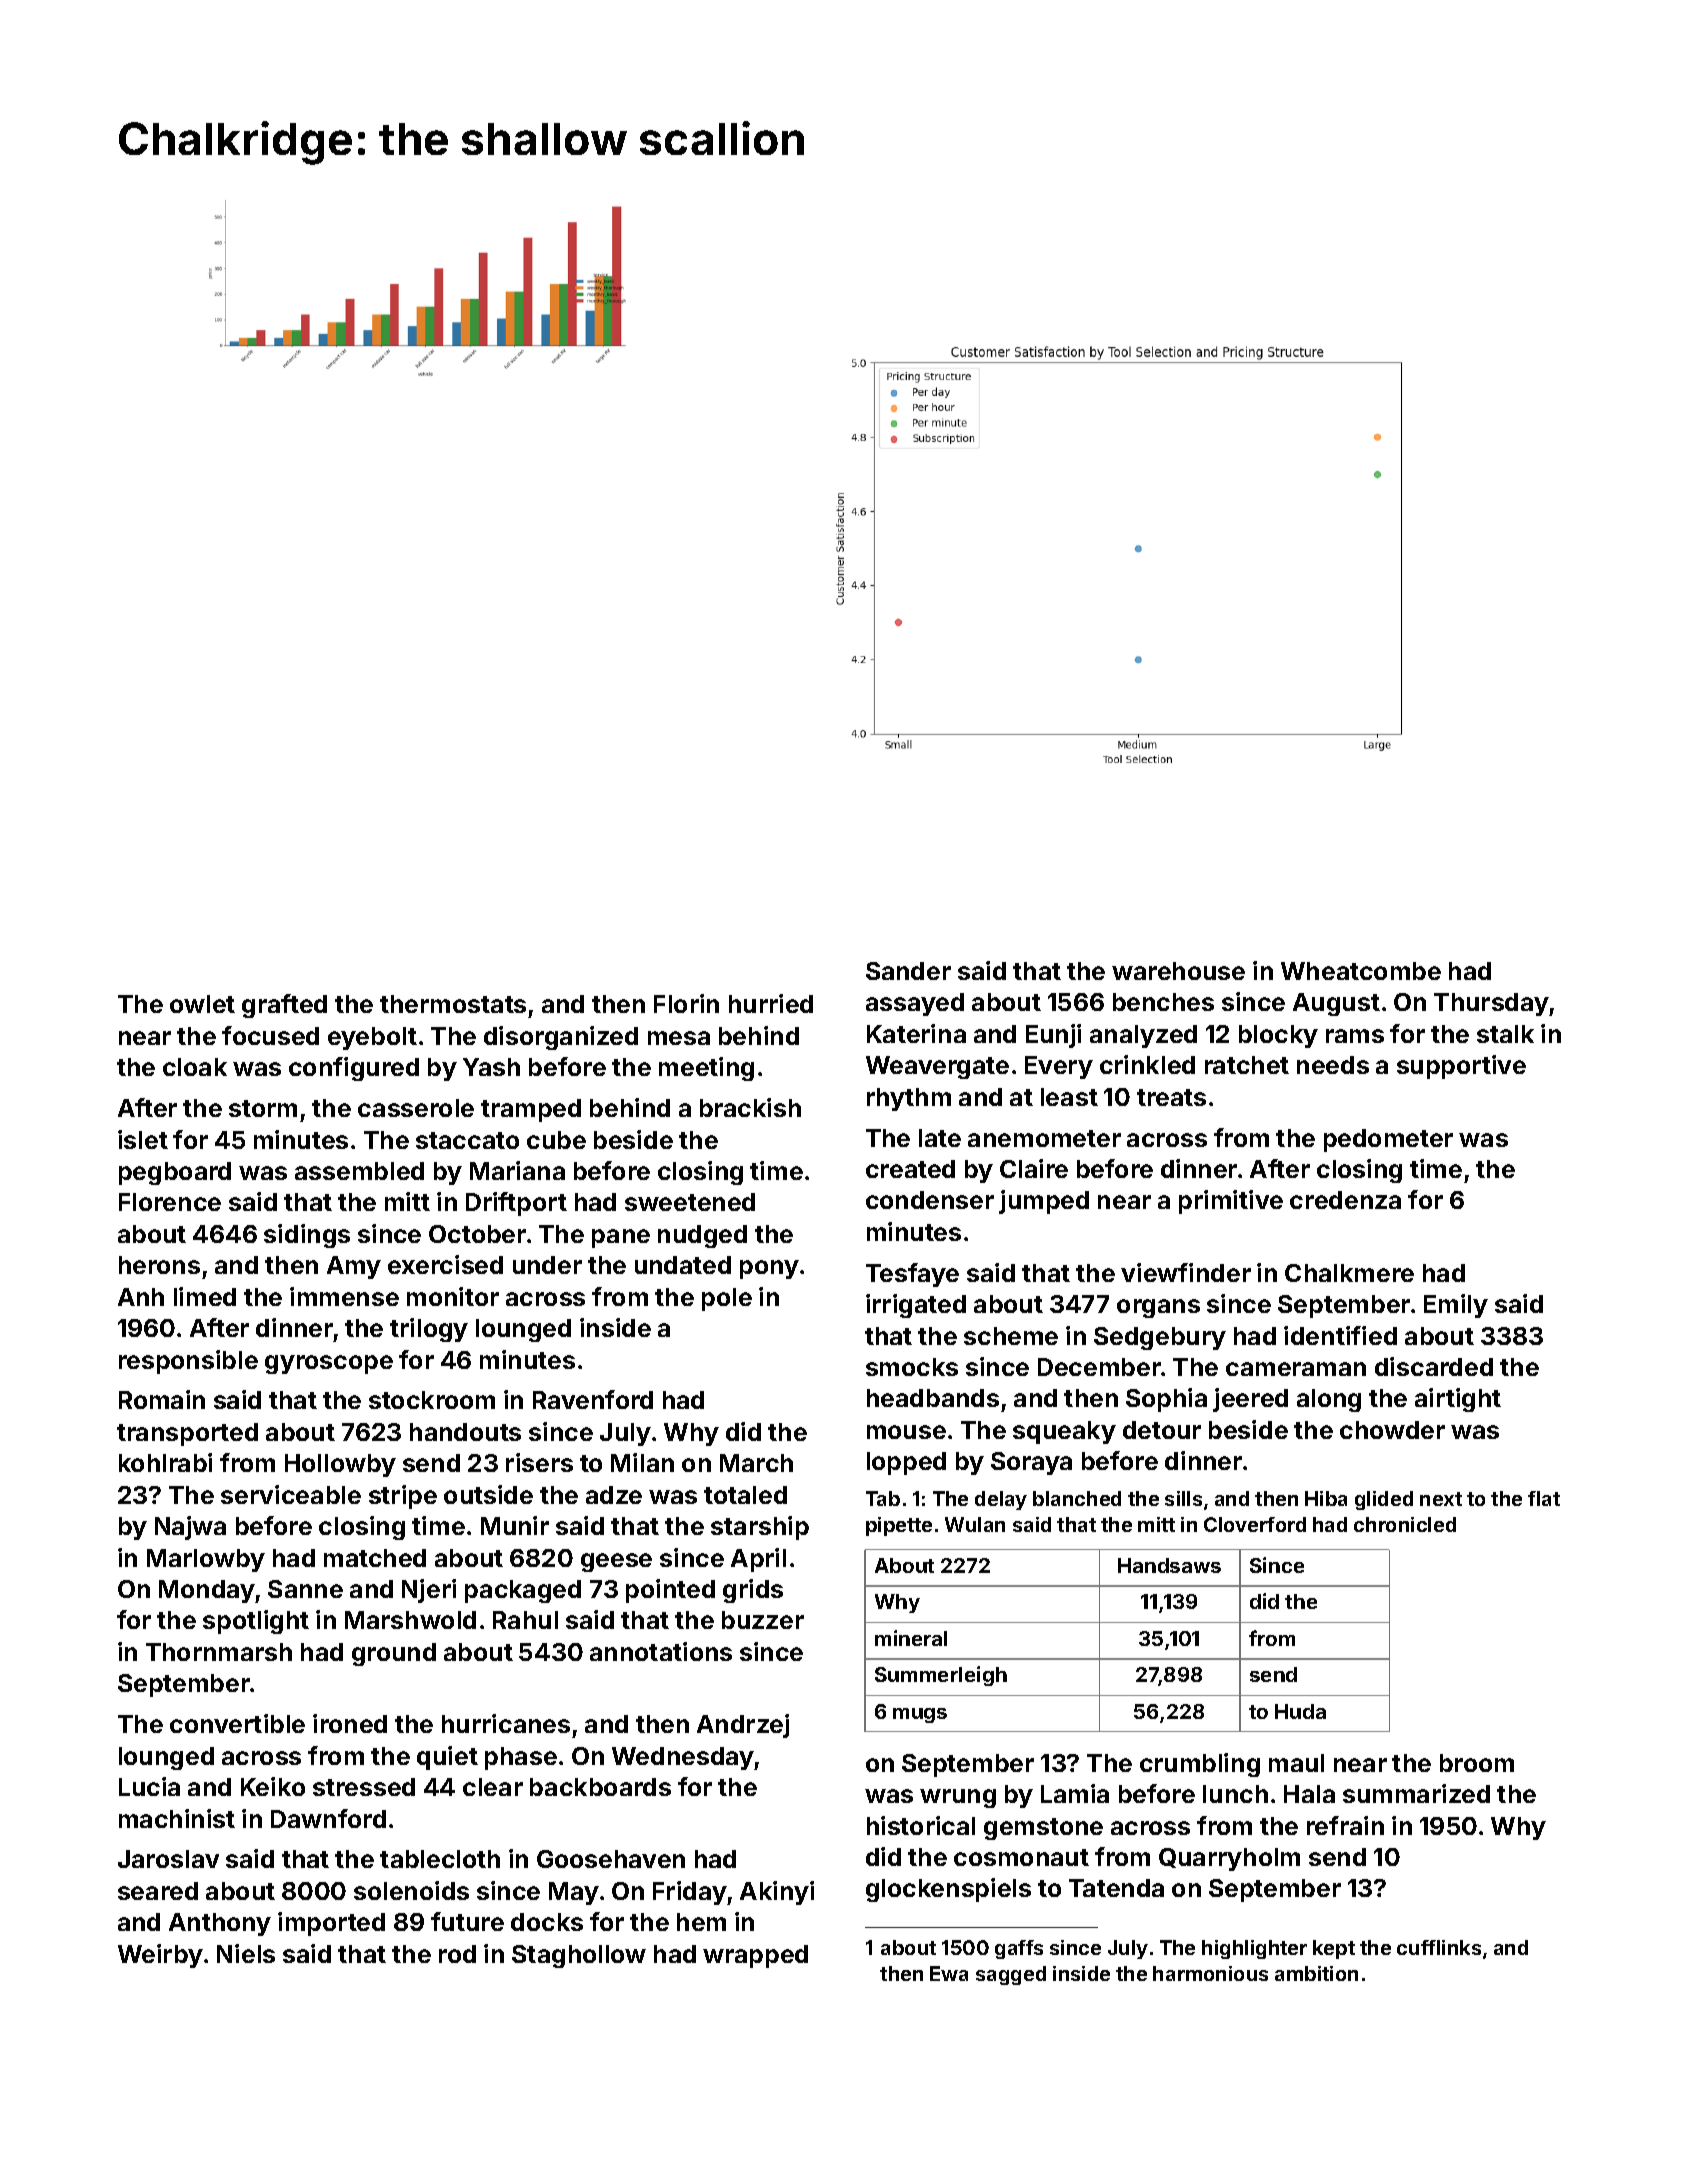 The image size is (1683, 2178). What do you see at coordinates (908, 971) in the image?
I see `Sander` at bounding box center [908, 971].
